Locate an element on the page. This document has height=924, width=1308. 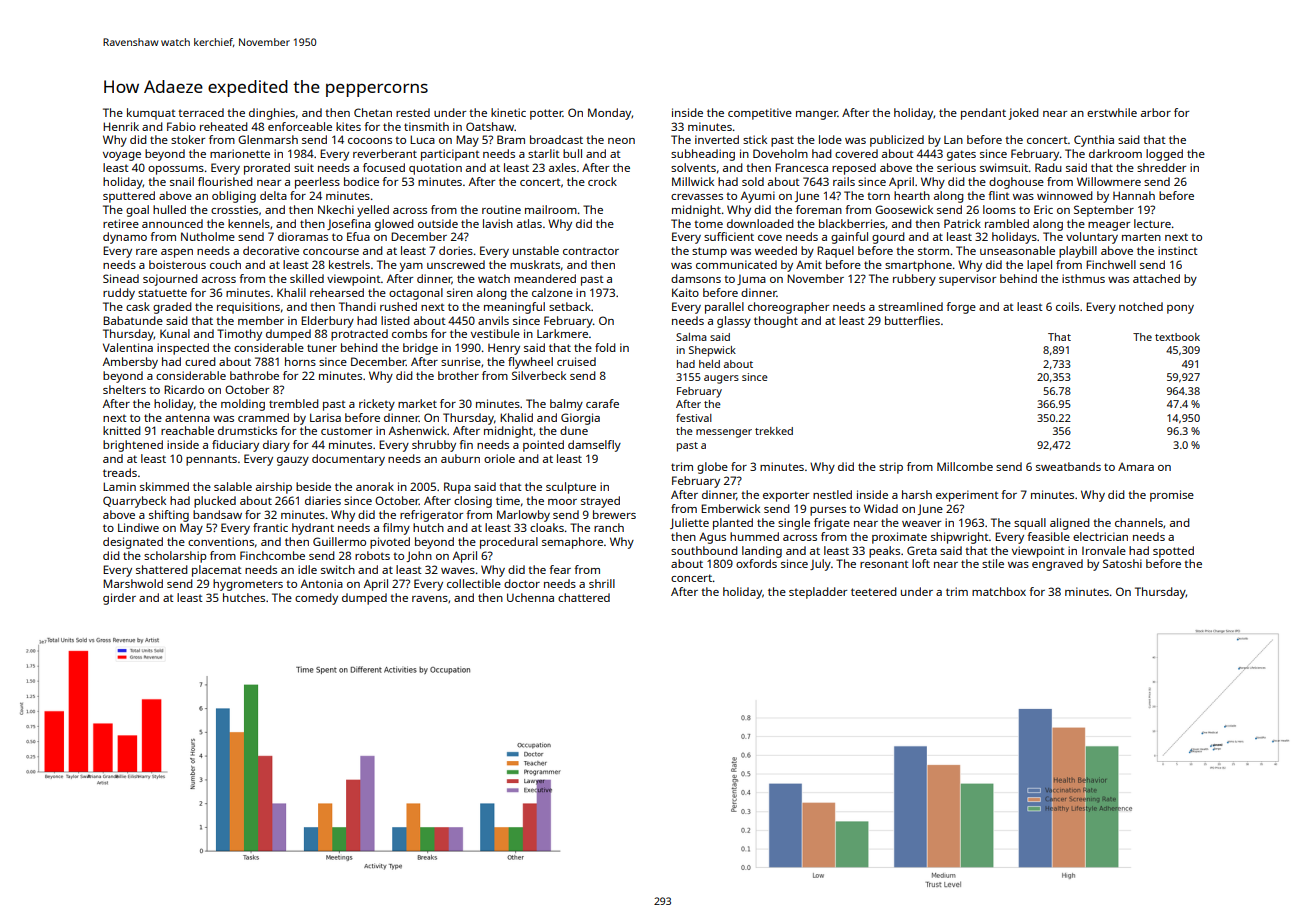
kumquat is located at coordinates (151, 114).
